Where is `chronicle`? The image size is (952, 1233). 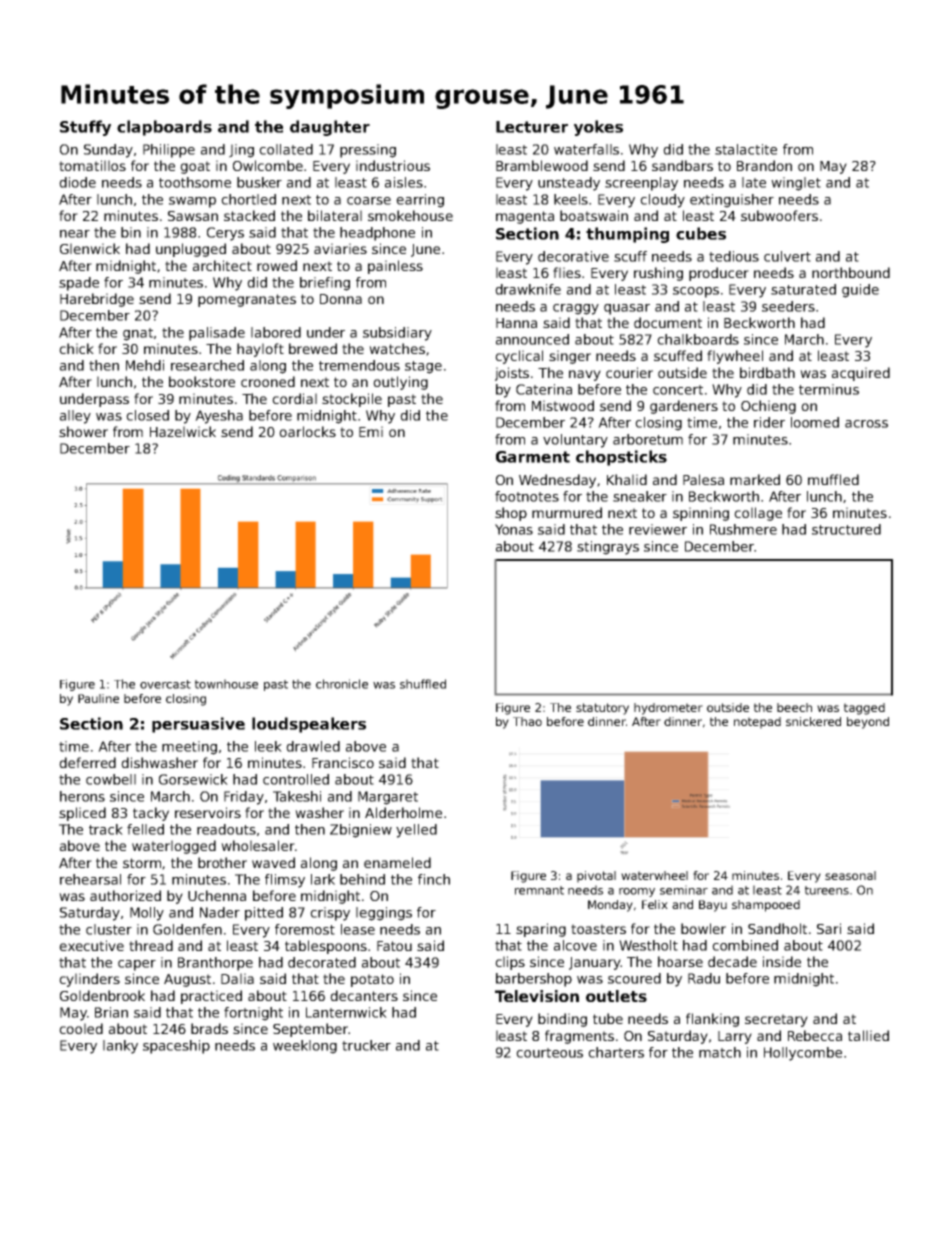
chronicle is located at coordinates (342, 684).
